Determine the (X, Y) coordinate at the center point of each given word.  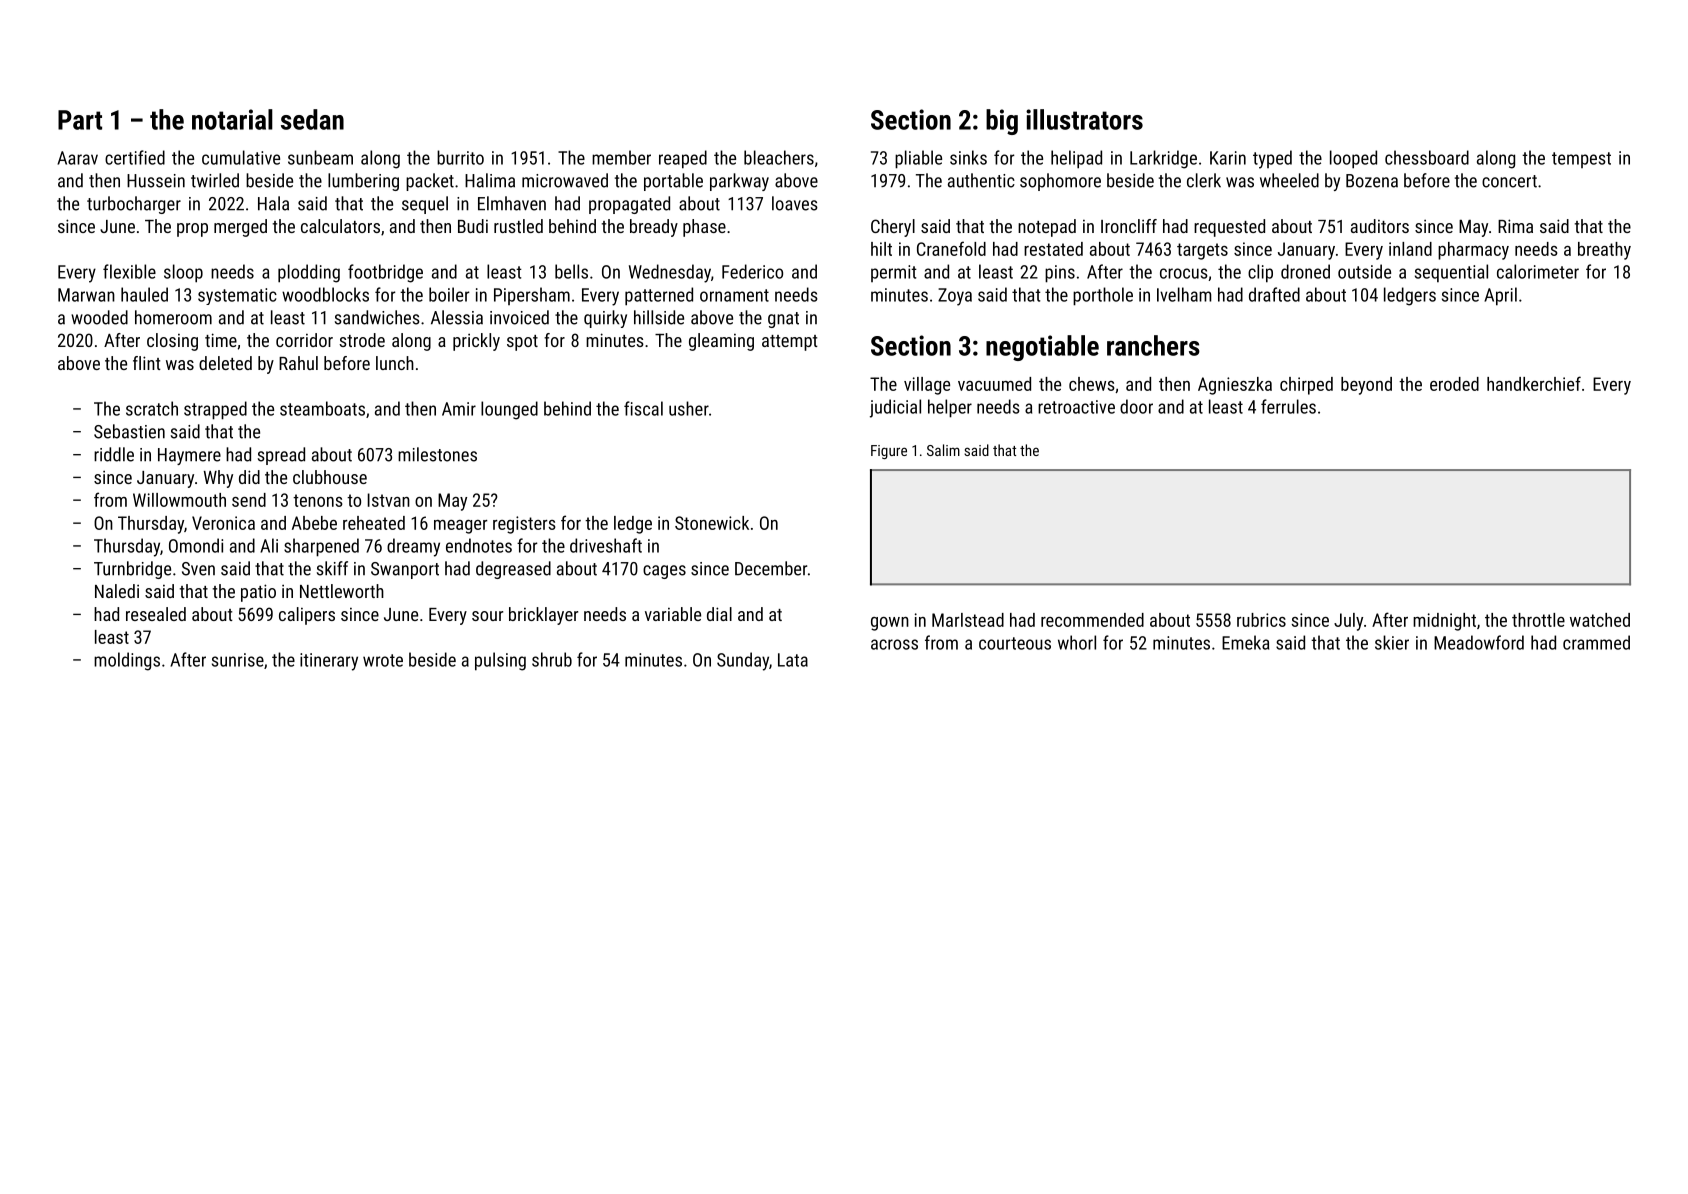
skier (1392, 642)
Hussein (156, 181)
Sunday (743, 661)
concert (1509, 181)
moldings (127, 661)
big (1002, 122)
